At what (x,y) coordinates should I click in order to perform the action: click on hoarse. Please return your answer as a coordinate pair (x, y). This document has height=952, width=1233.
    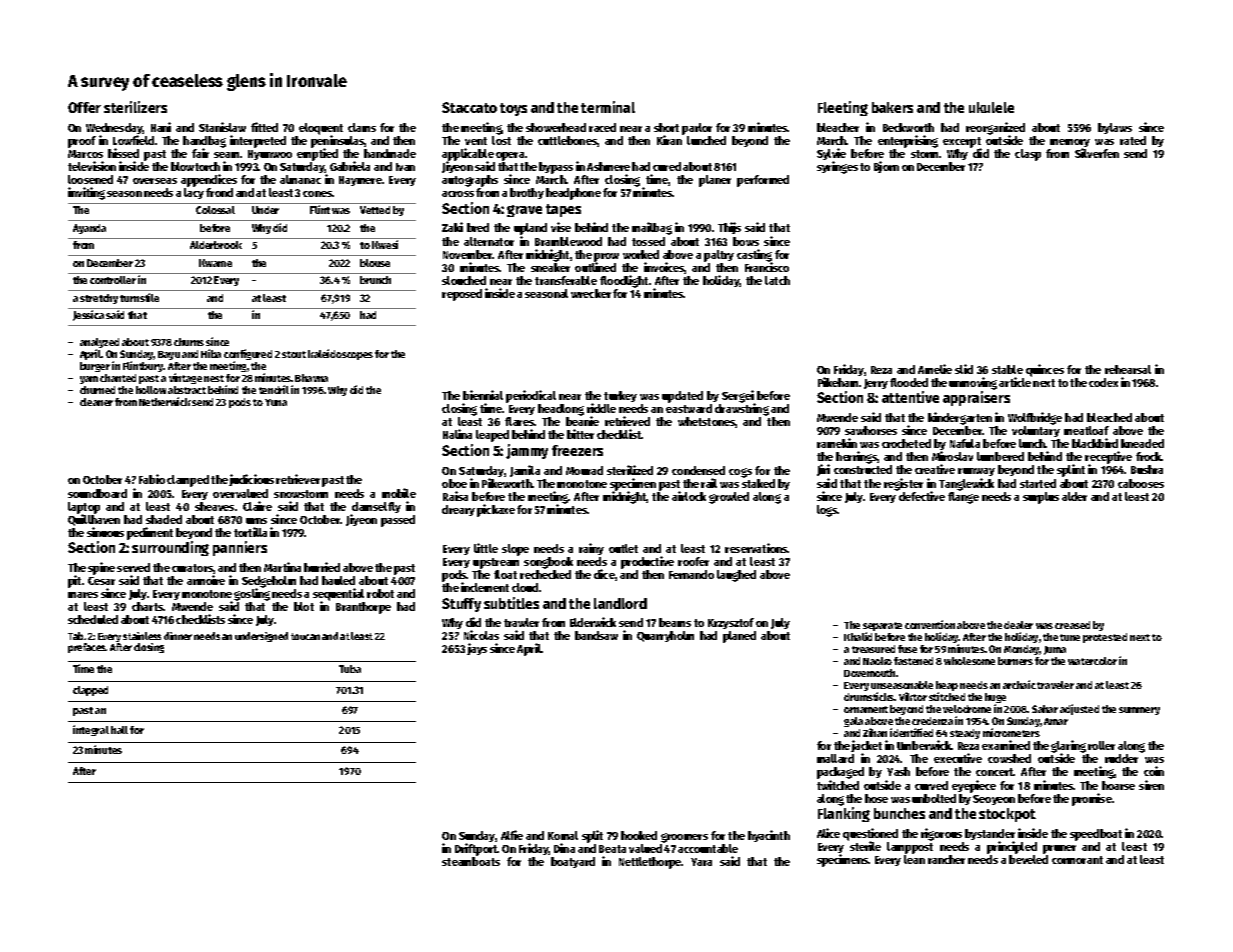
    Looking at the image, I should click on (1118, 785).
